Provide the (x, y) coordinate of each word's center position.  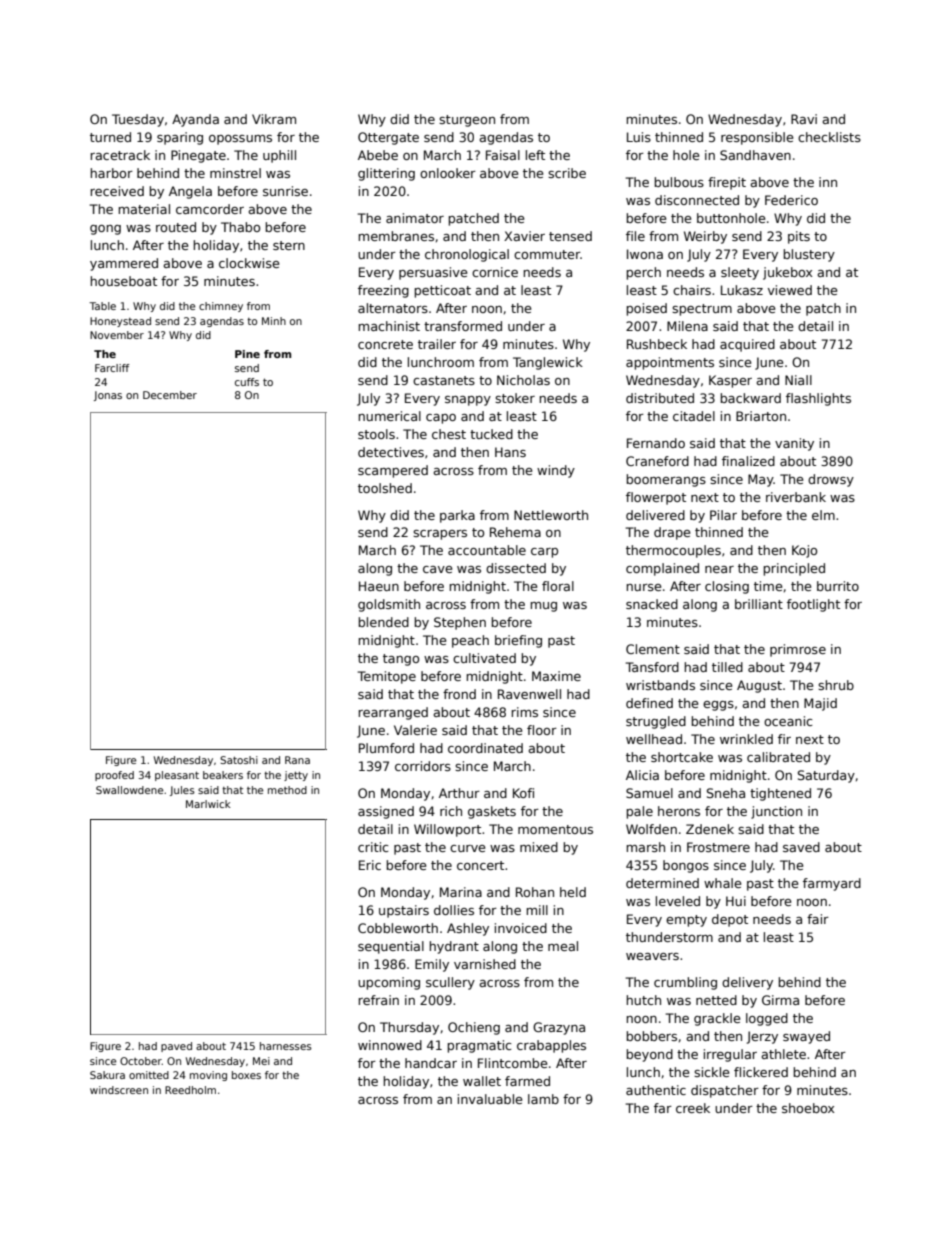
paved (176, 1047)
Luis (639, 137)
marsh (645, 847)
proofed (114, 776)
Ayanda (195, 120)
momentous (555, 829)
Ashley (468, 929)
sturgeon (467, 121)
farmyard (832, 884)
